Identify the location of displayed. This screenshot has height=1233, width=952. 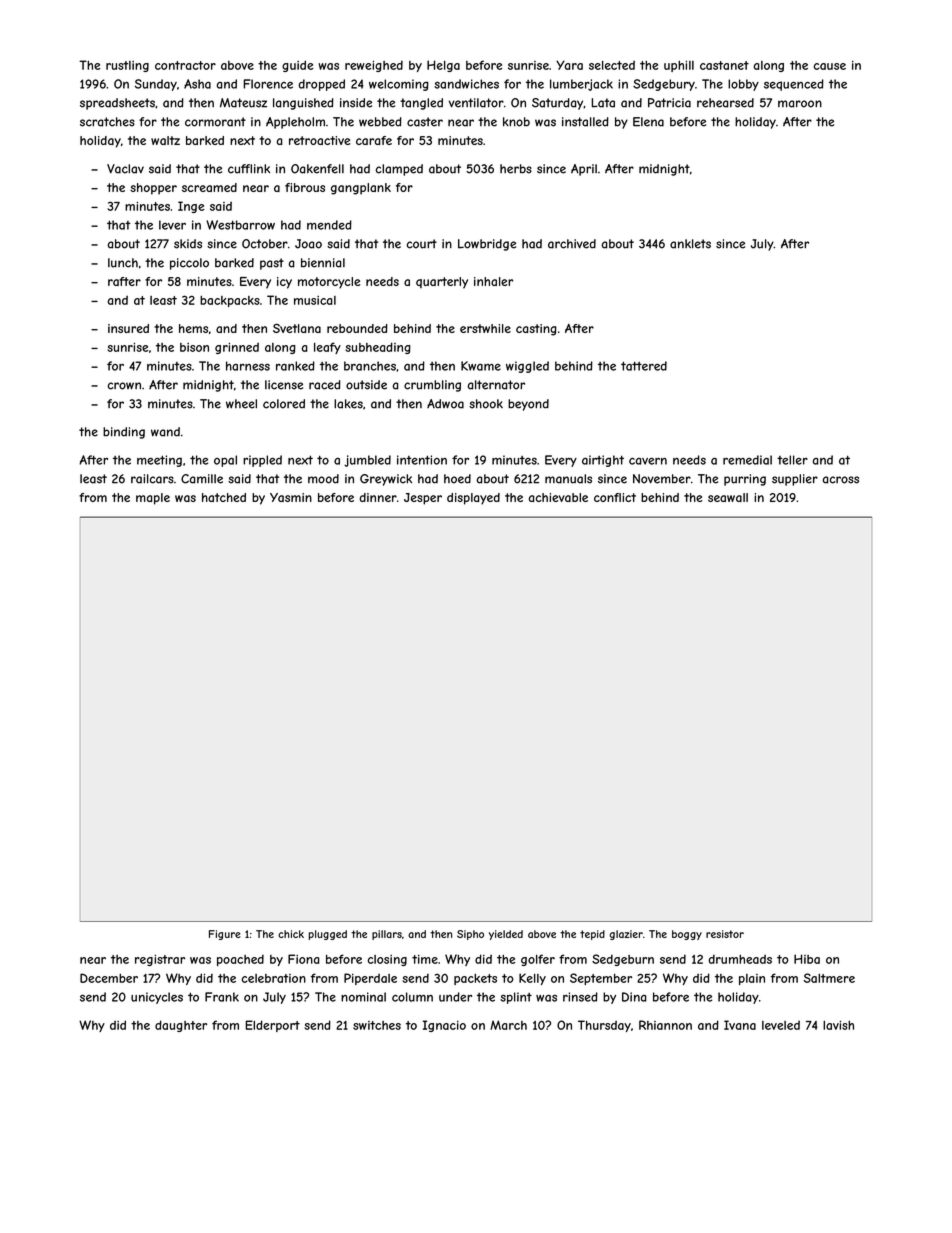
(473, 499).
